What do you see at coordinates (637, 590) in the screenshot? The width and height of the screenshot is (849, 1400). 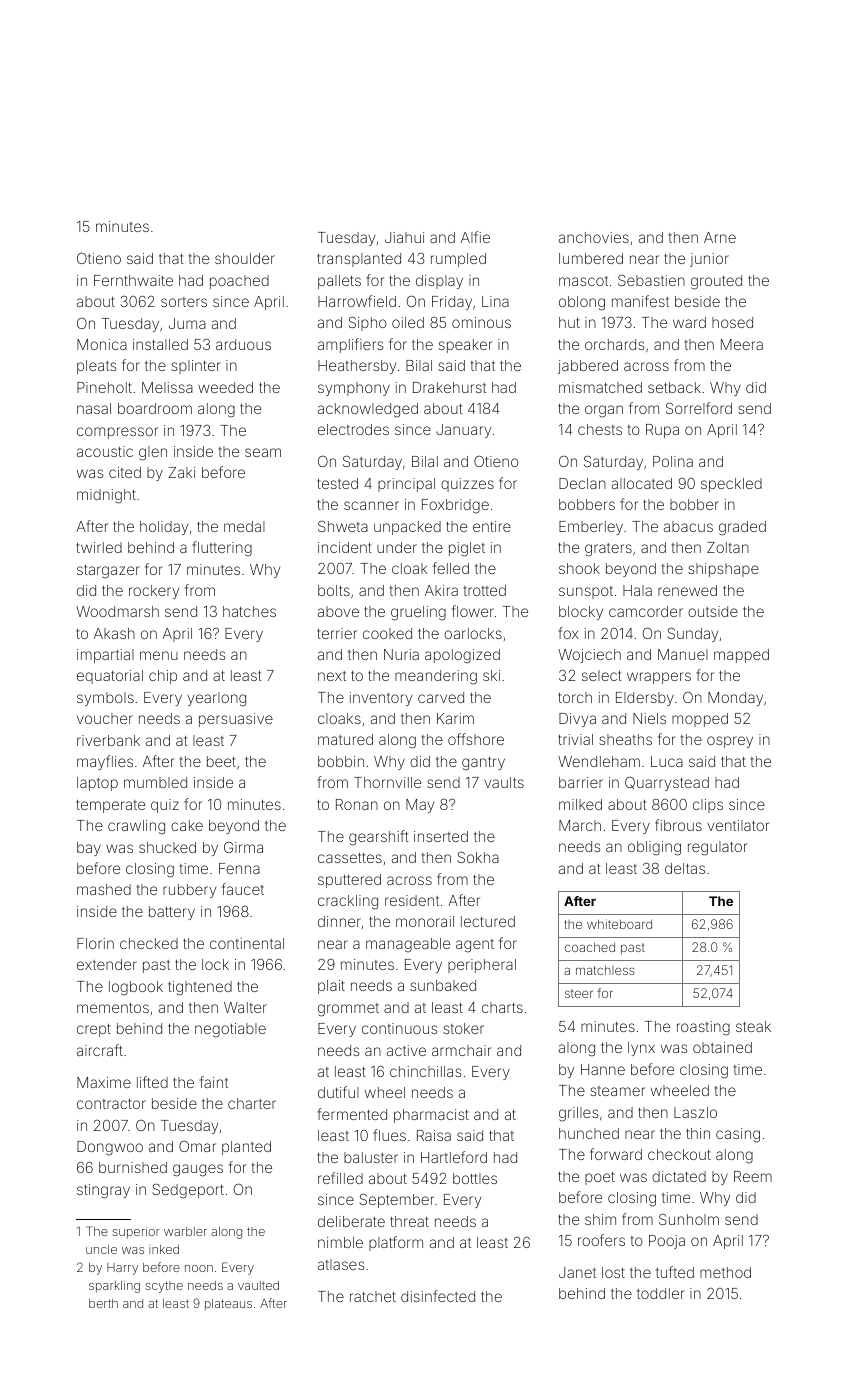 I see `Hala` at bounding box center [637, 590].
